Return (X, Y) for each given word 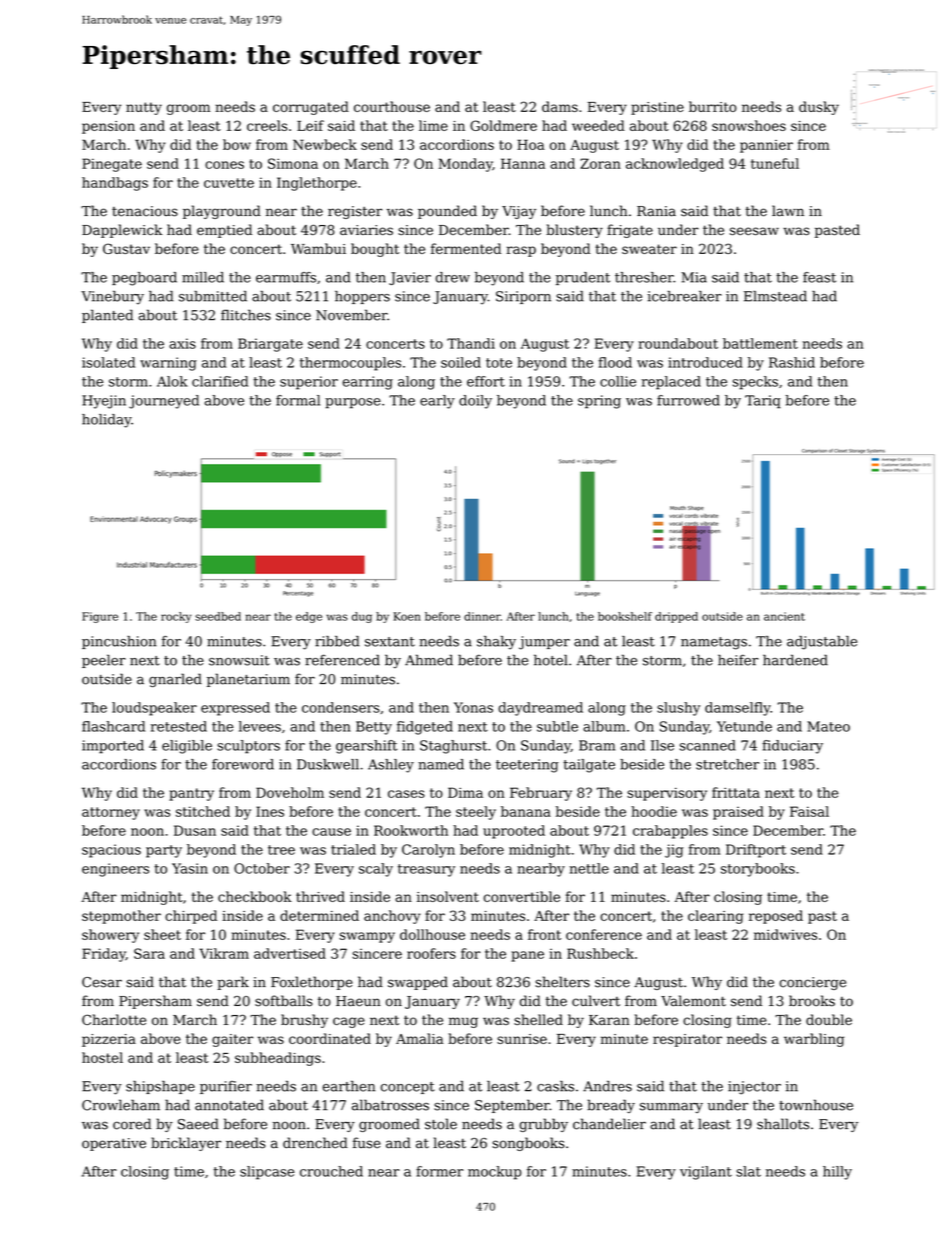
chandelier (609, 1124)
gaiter (232, 1040)
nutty (144, 108)
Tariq (763, 402)
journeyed (164, 402)
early (437, 402)
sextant (390, 642)
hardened (795, 660)
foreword (243, 764)
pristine (657, 108)
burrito (713, 106)
